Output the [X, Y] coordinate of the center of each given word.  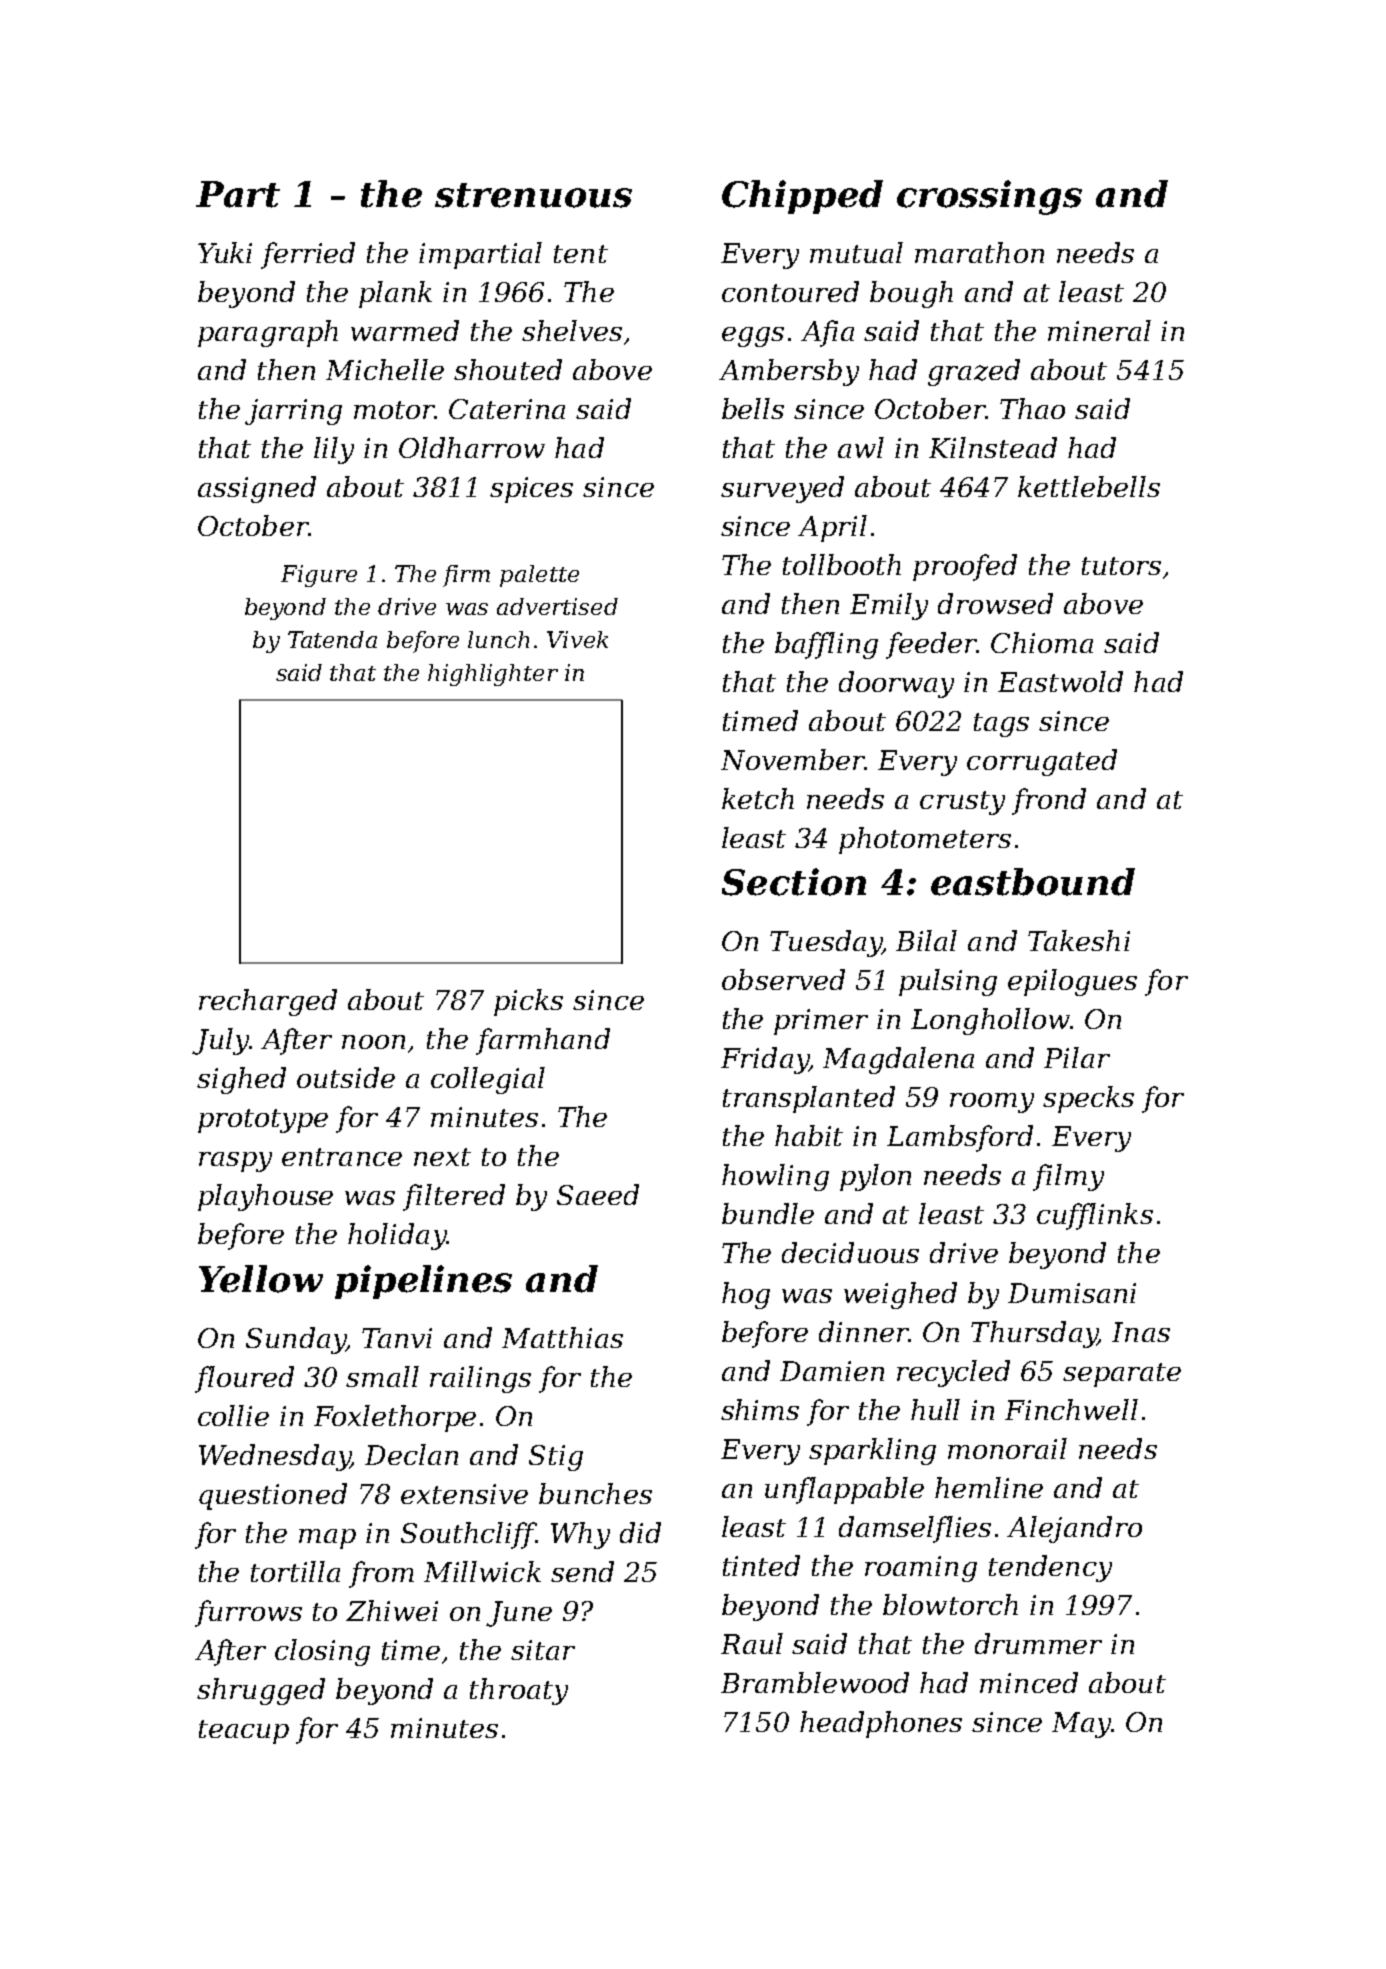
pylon [875, 1177]
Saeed [598, 1194]
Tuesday [826, 943]
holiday [397, 1236]
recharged [268, 1002]
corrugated [1042, 762]
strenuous [533, 195]
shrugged [261, 1691]
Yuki [225, 252]
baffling [826, 645]
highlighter [493, 675]
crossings [989, 197]
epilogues [1072, 982]
